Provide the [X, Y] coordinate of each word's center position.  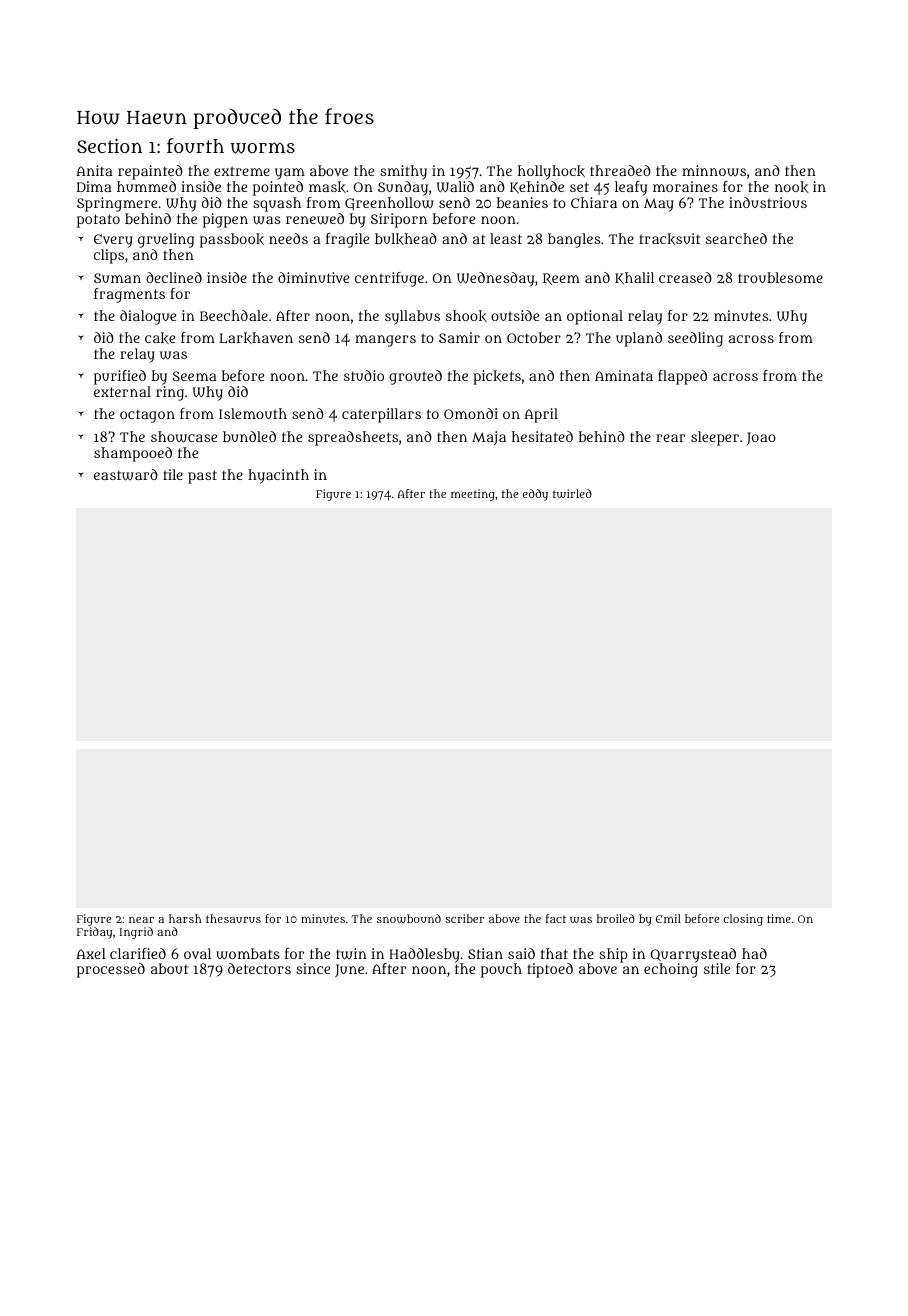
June [349, 971]
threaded [620, 170]
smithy [403, 172]
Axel [91, 953]
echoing [671, 970]
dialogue [148, 317]
